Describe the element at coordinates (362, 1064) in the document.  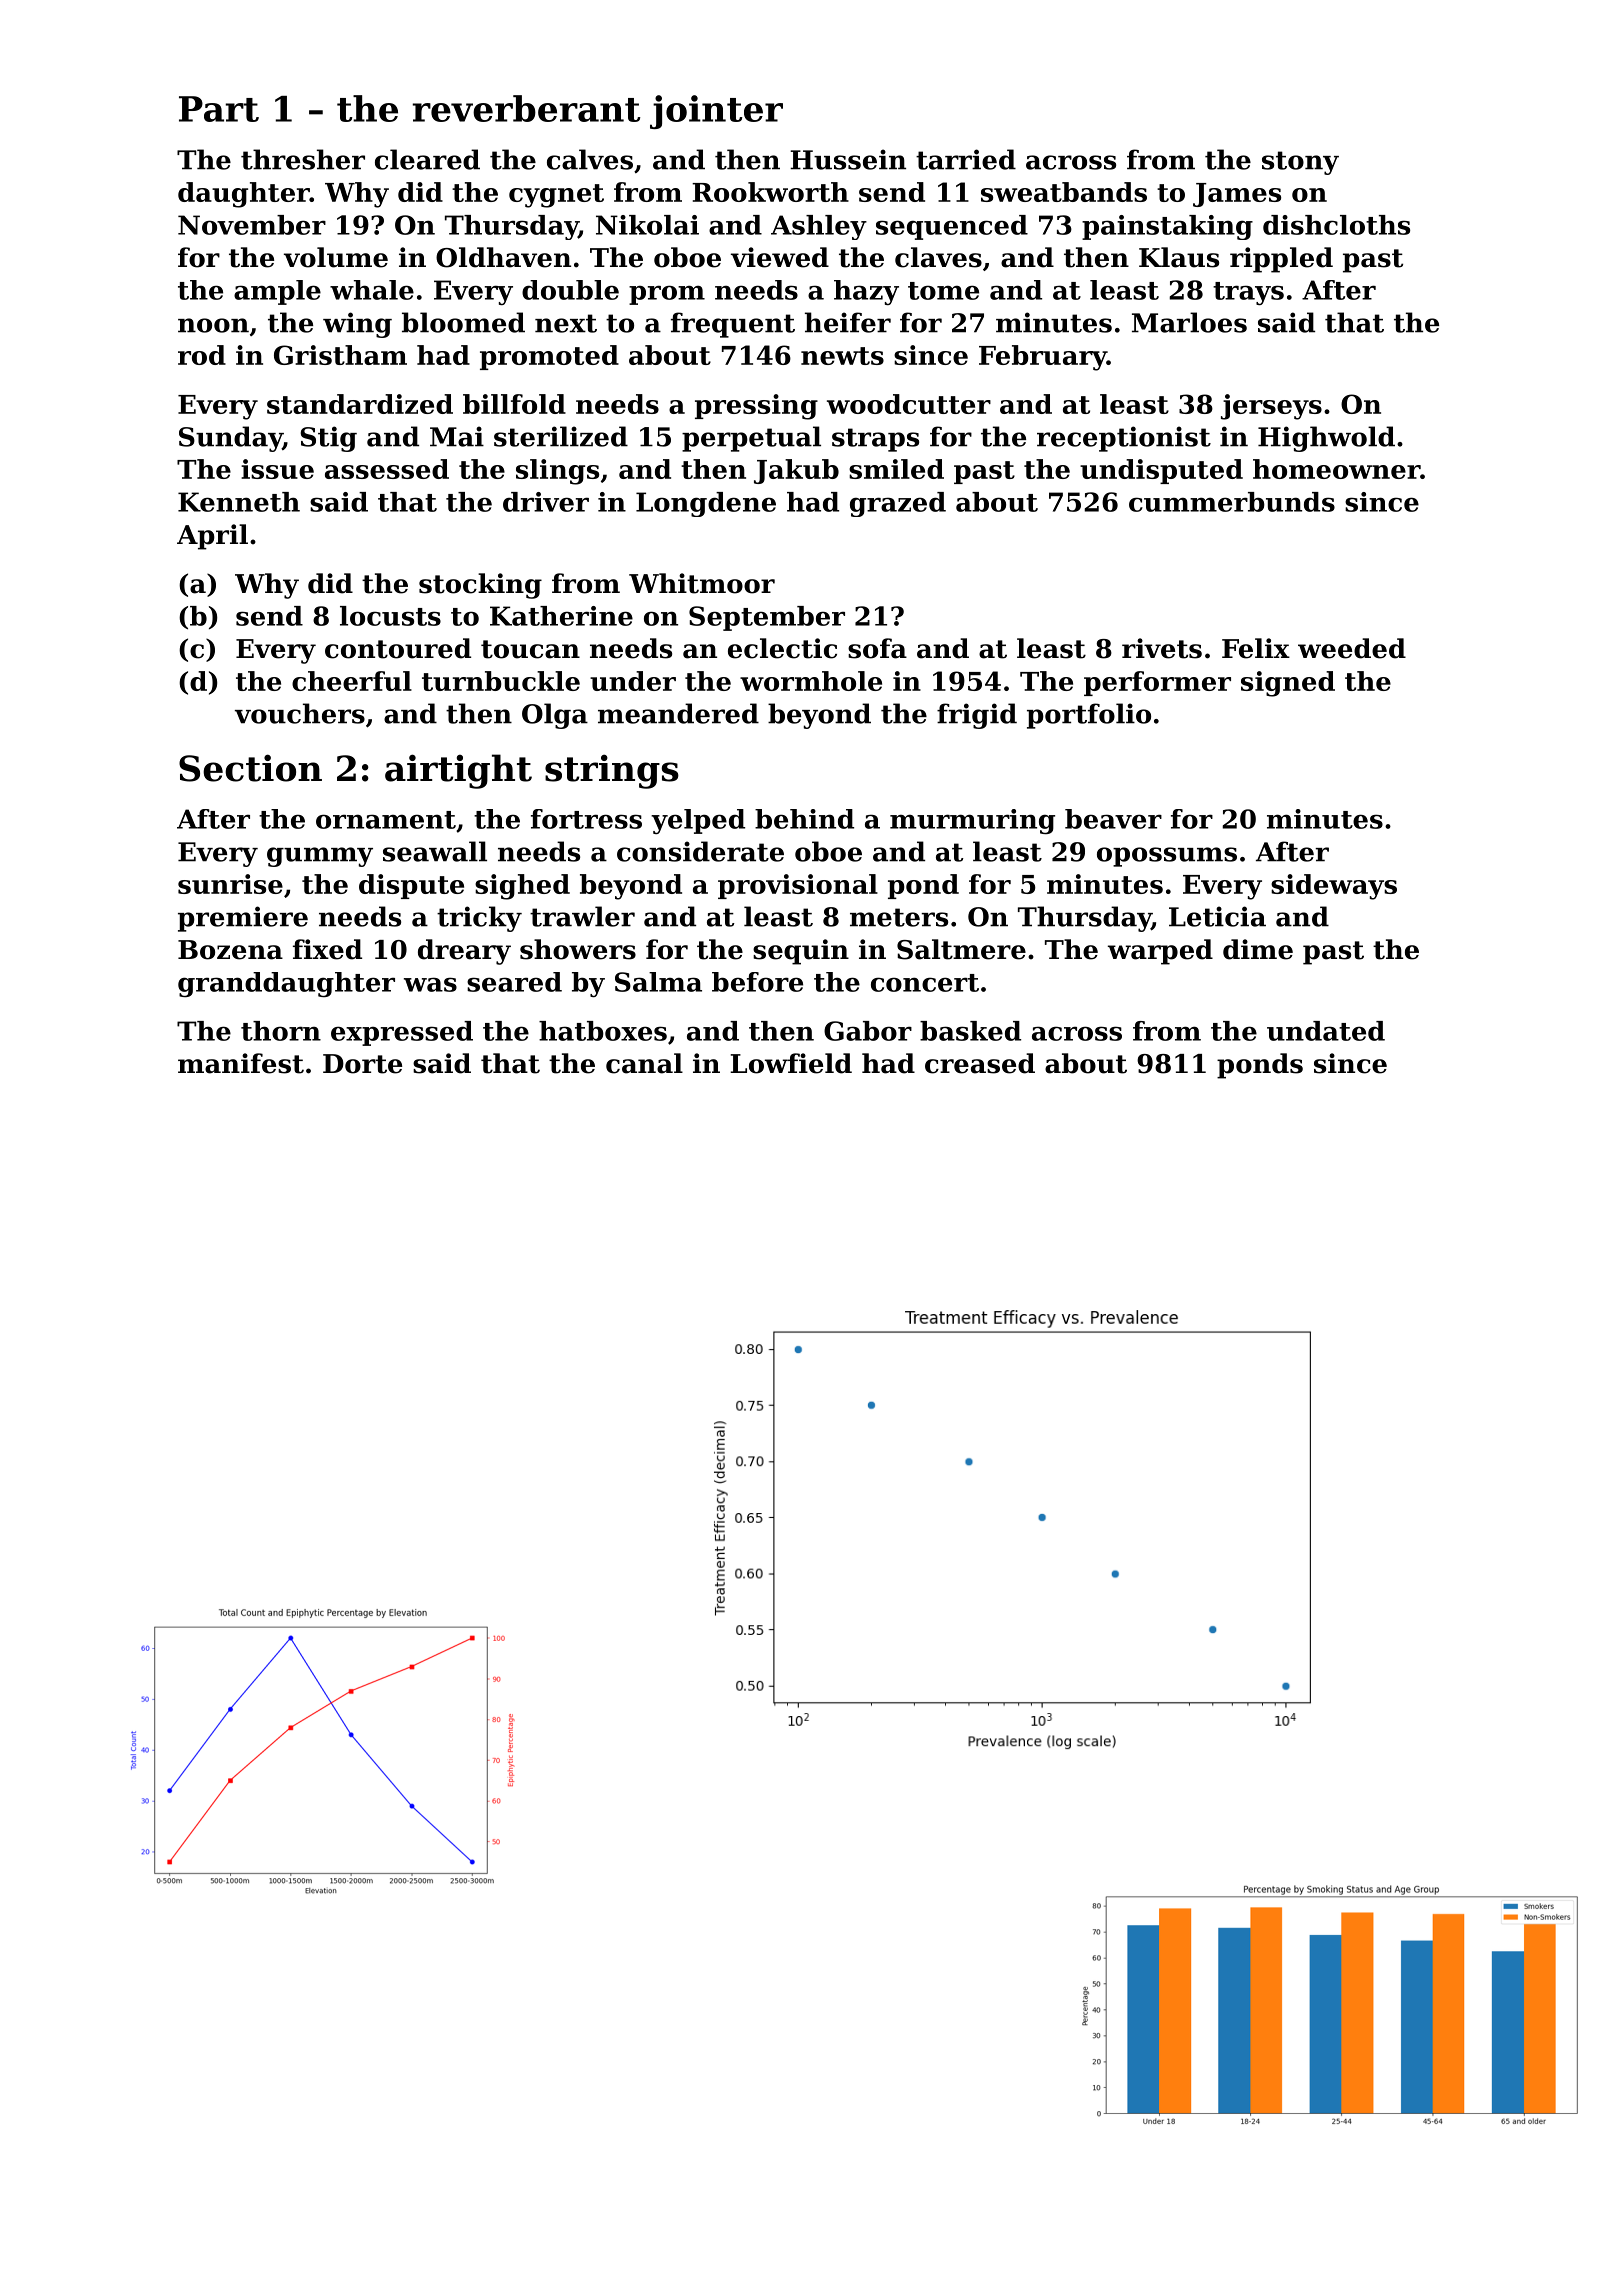
I see `Dorte` at that location.
